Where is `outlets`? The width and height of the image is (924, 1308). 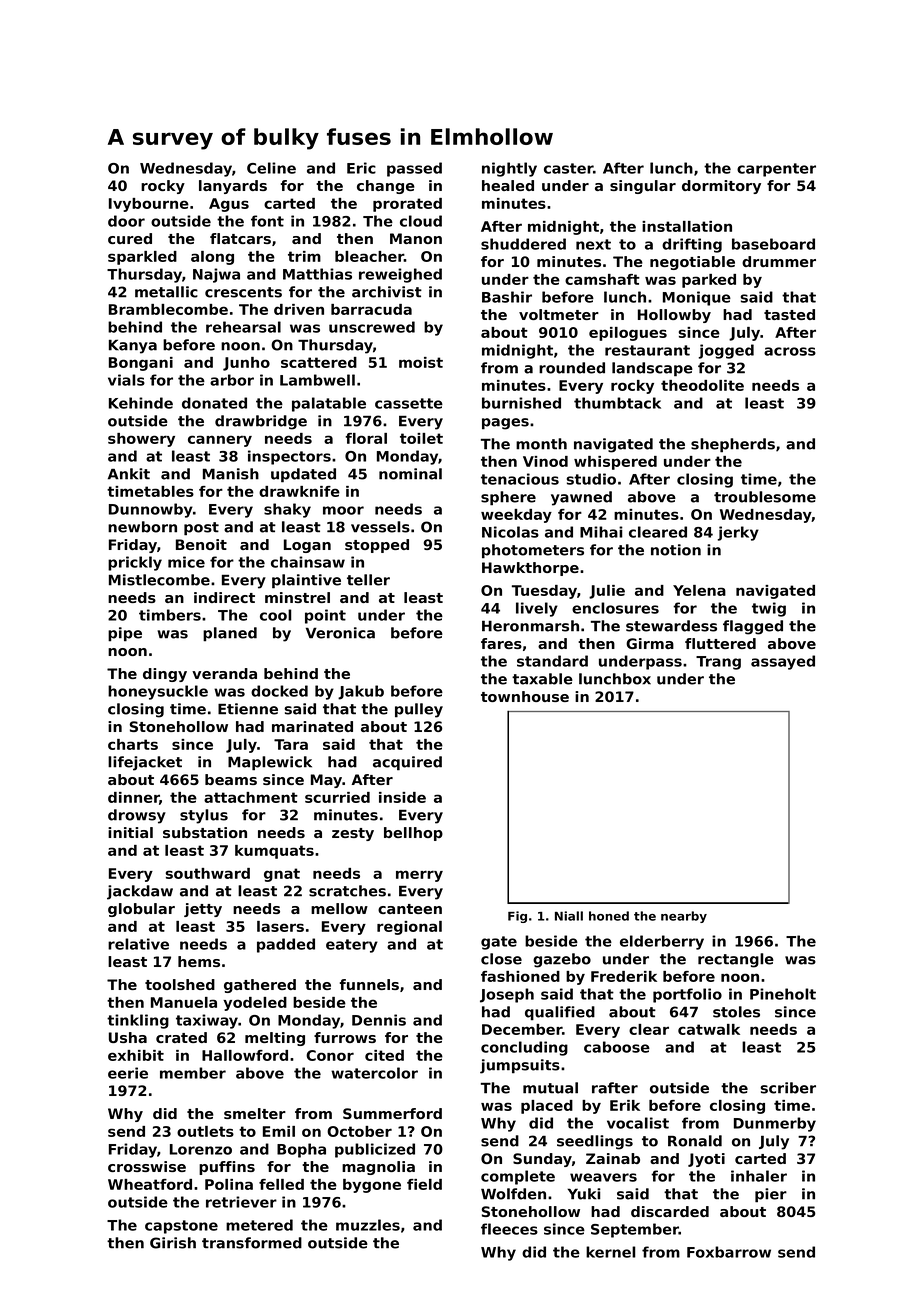 outlets is located at coordinates (205, 1131).
